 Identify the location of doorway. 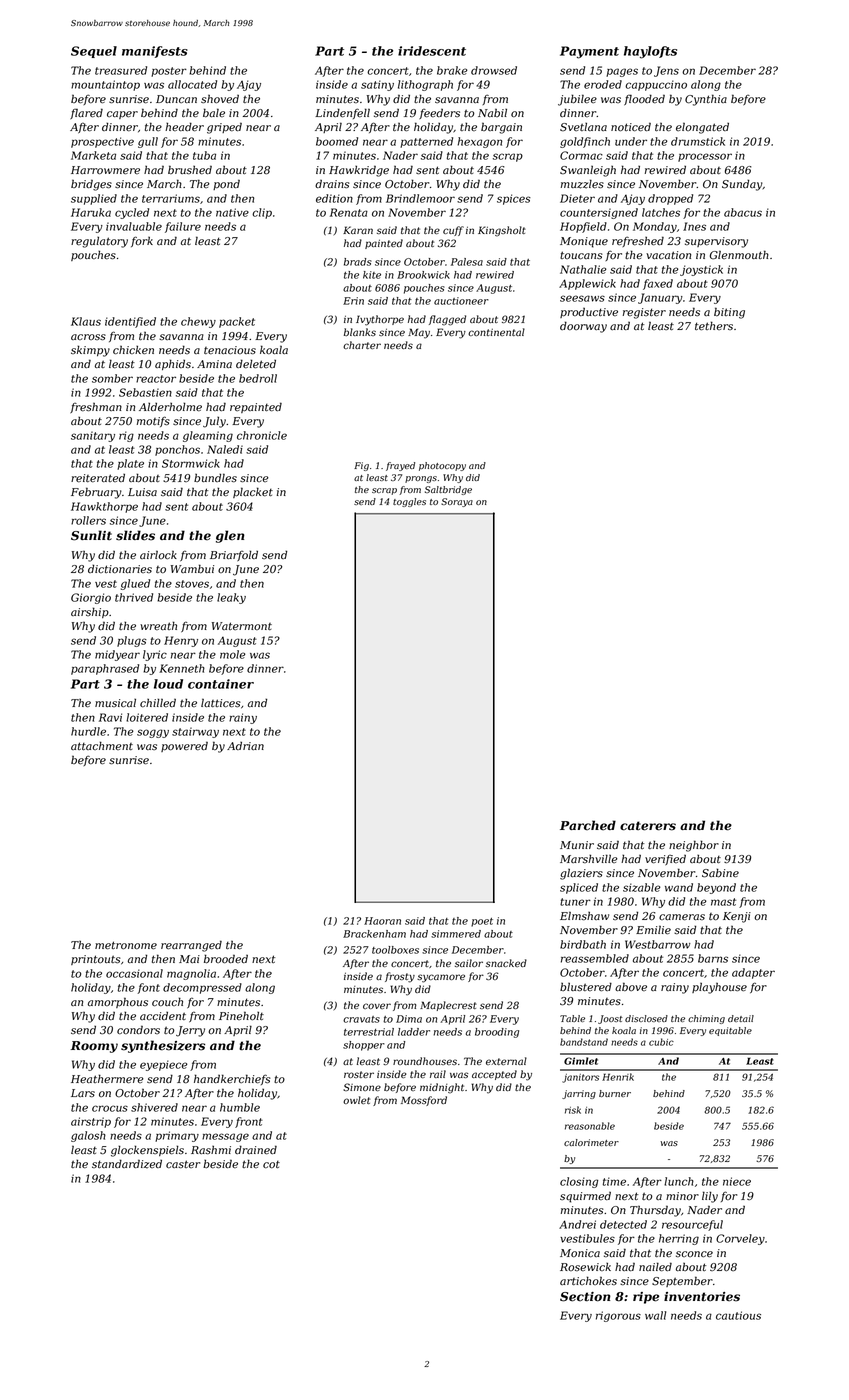
(583, 327).
